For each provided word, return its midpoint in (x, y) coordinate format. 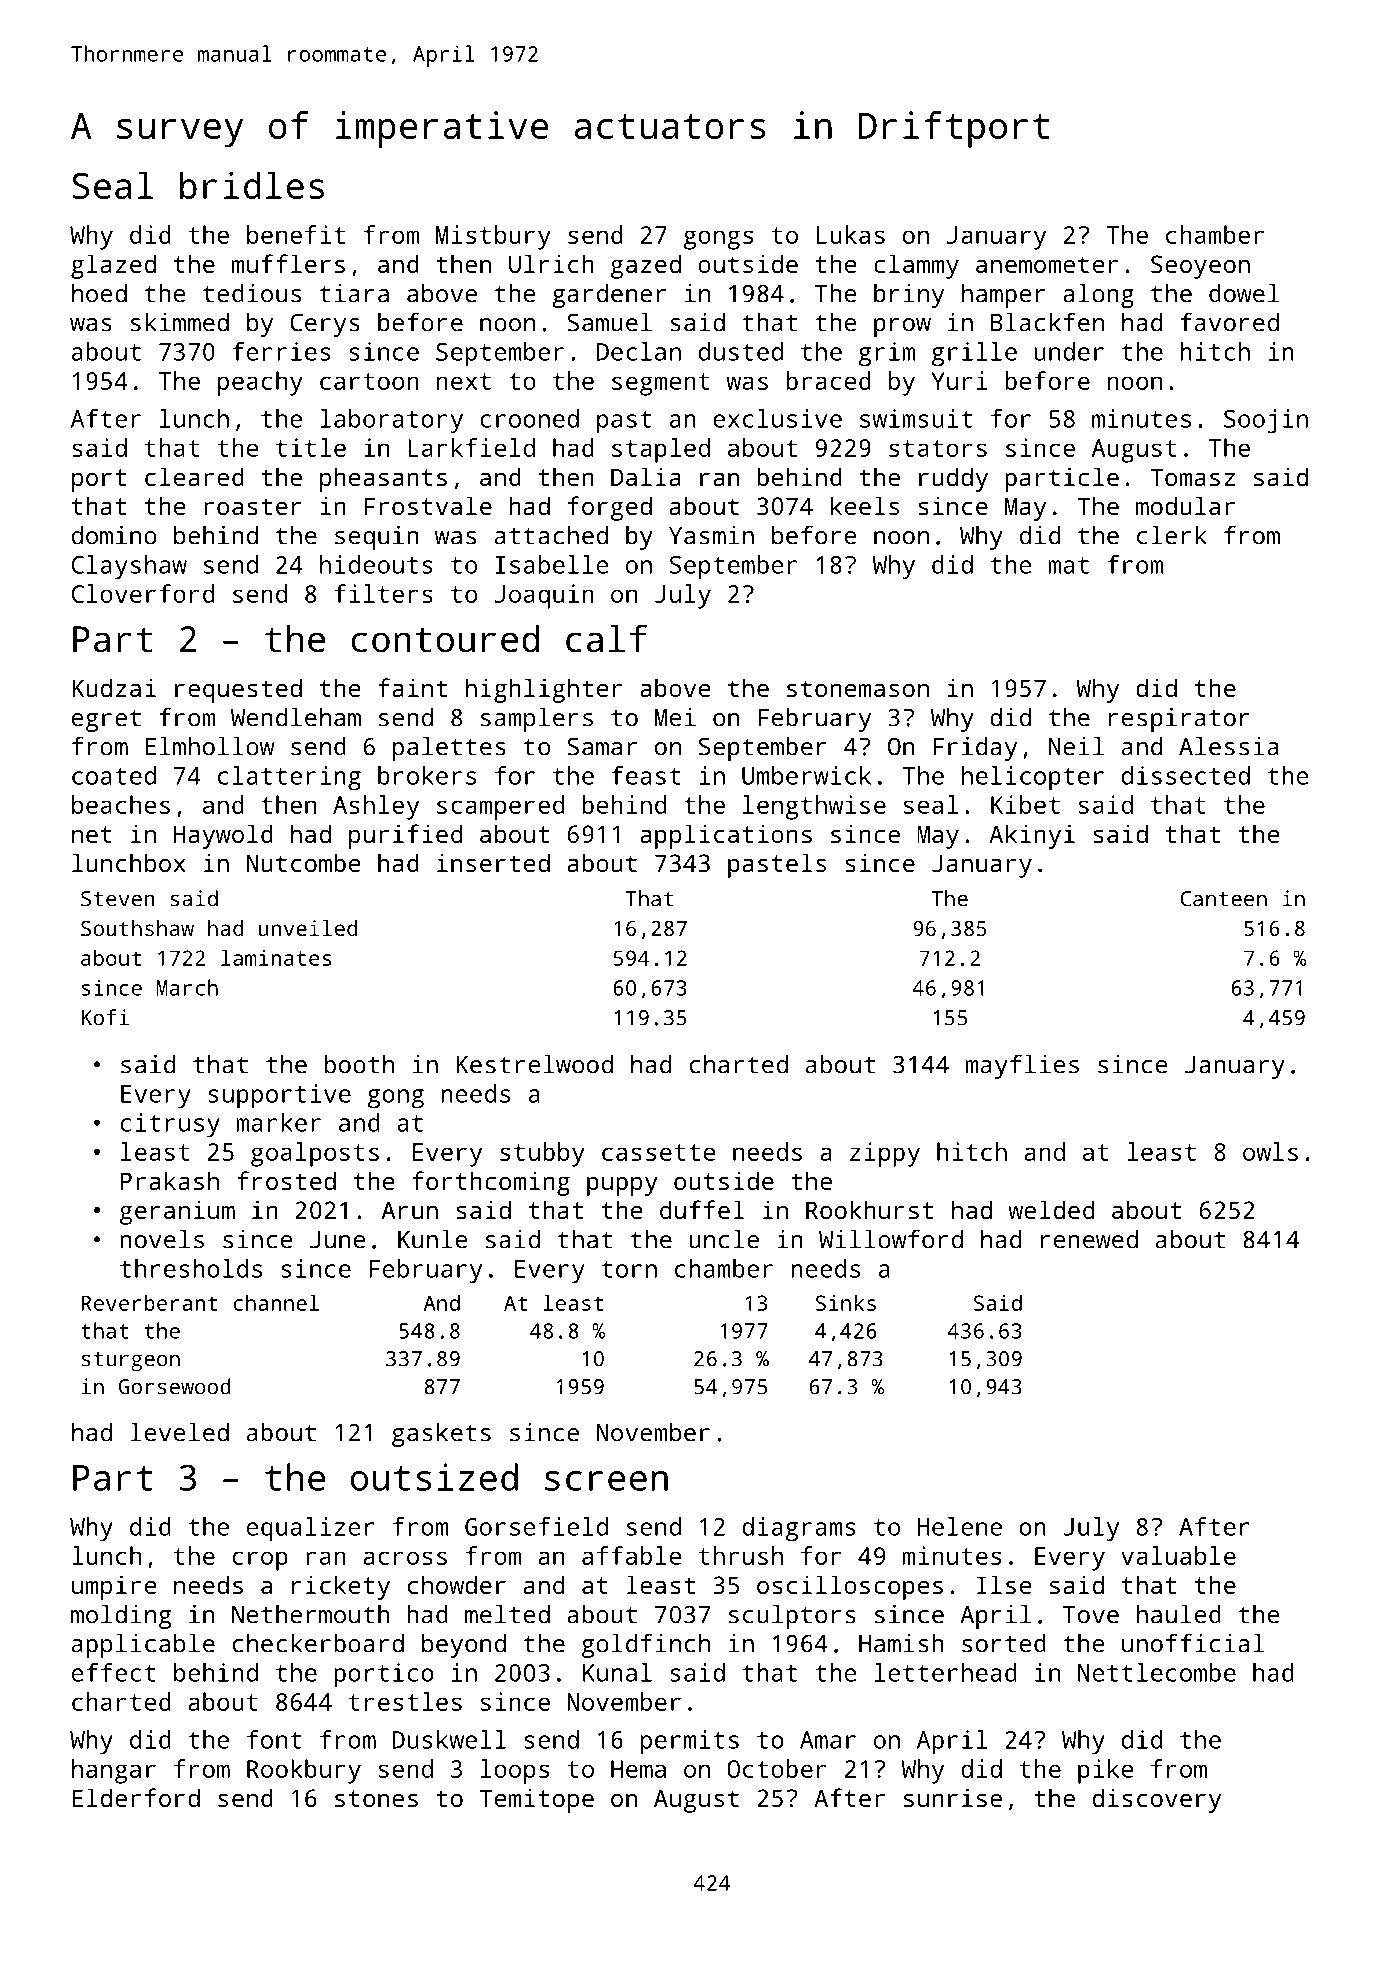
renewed (1089, 1239)
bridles (252, 185)
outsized (434, 1477)
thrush (741, 1555)
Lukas (851, 234)
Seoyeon (1200, 267)
